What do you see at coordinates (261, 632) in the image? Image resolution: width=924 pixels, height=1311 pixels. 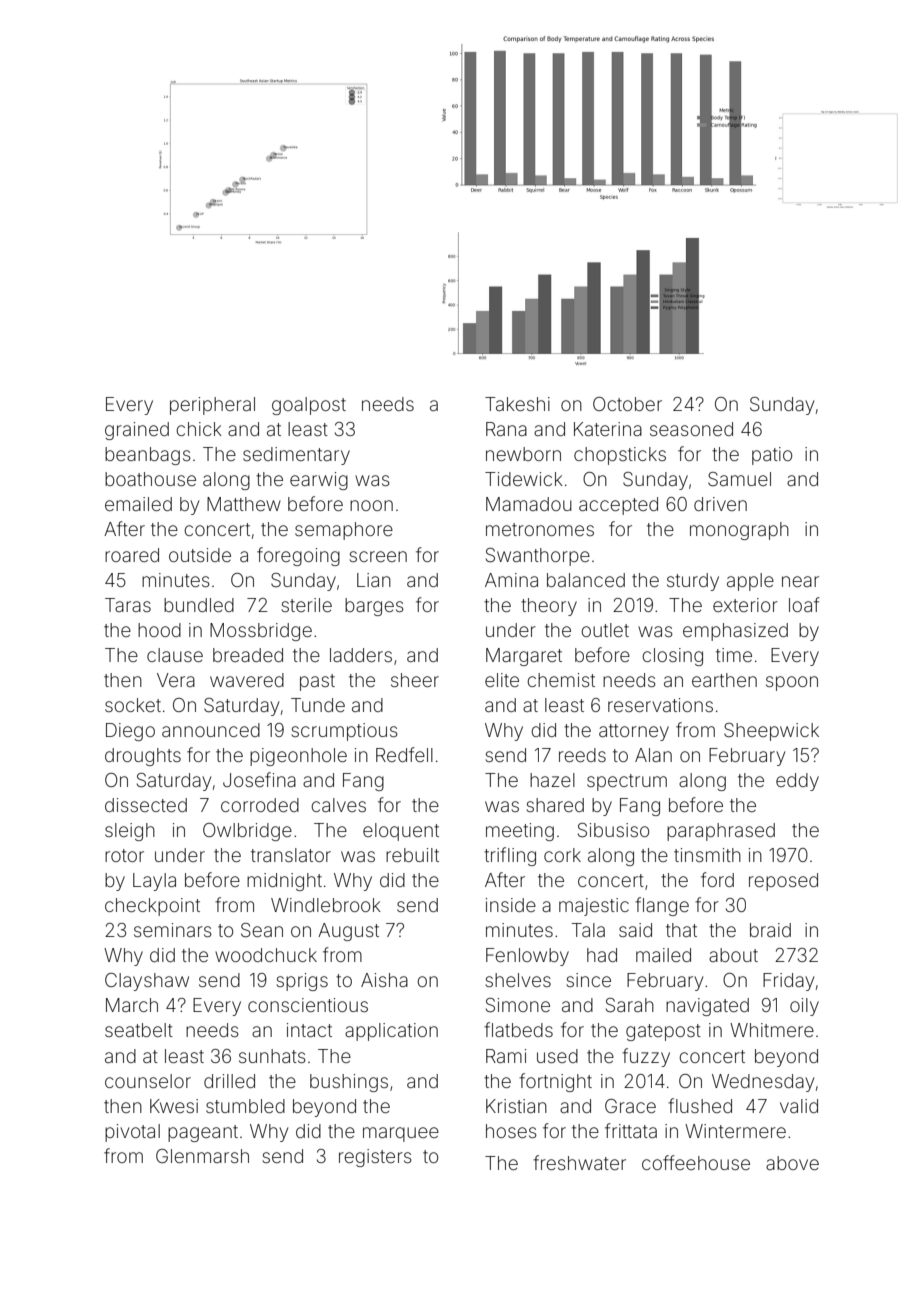 I see `Mossbridge` at bounding box center [261, 632].
